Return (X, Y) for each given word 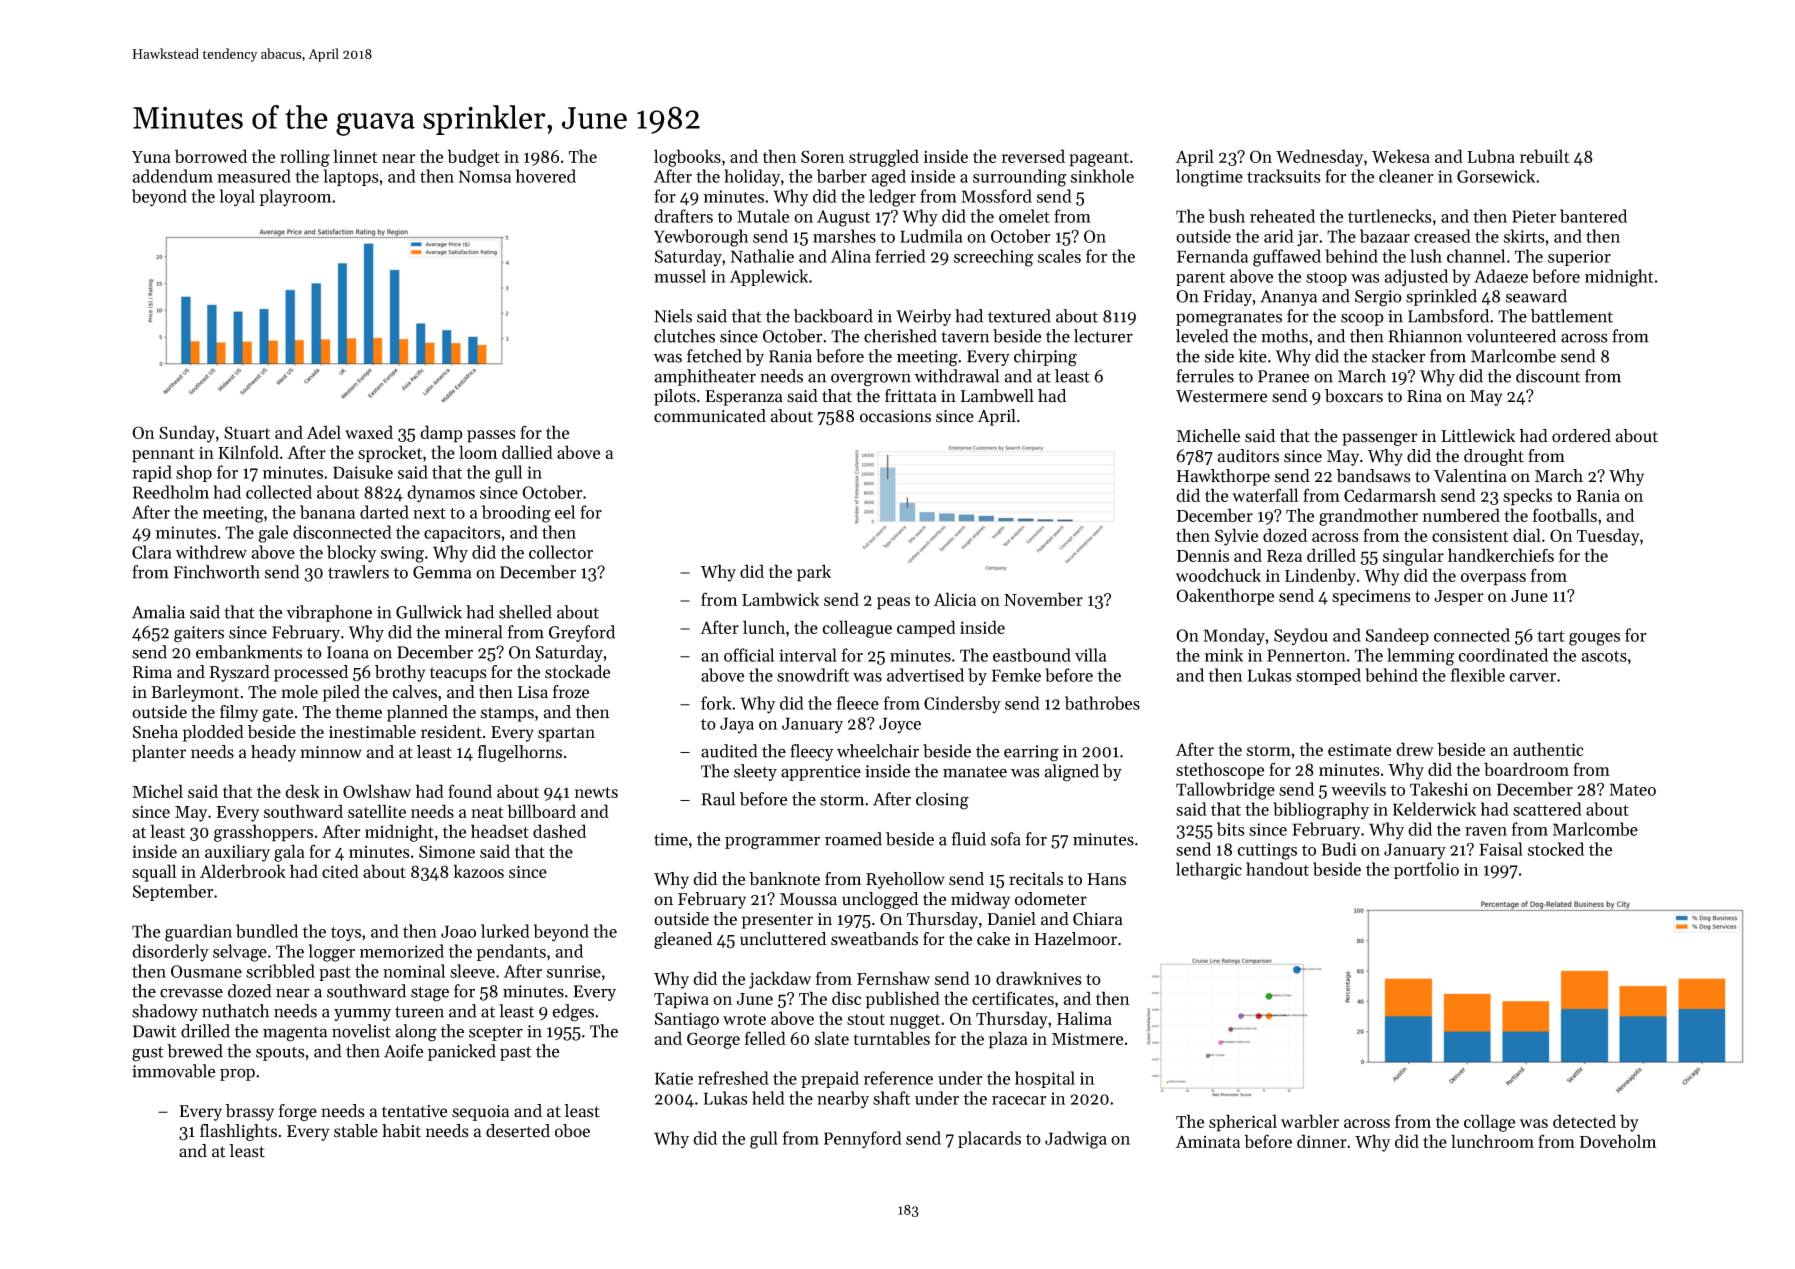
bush (1227, 216)
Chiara (1098, 919)
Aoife (404, 1051)
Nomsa (485, 176)
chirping (1045, 358)
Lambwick (780, 599)
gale (273, 534)
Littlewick (1478, 436)
